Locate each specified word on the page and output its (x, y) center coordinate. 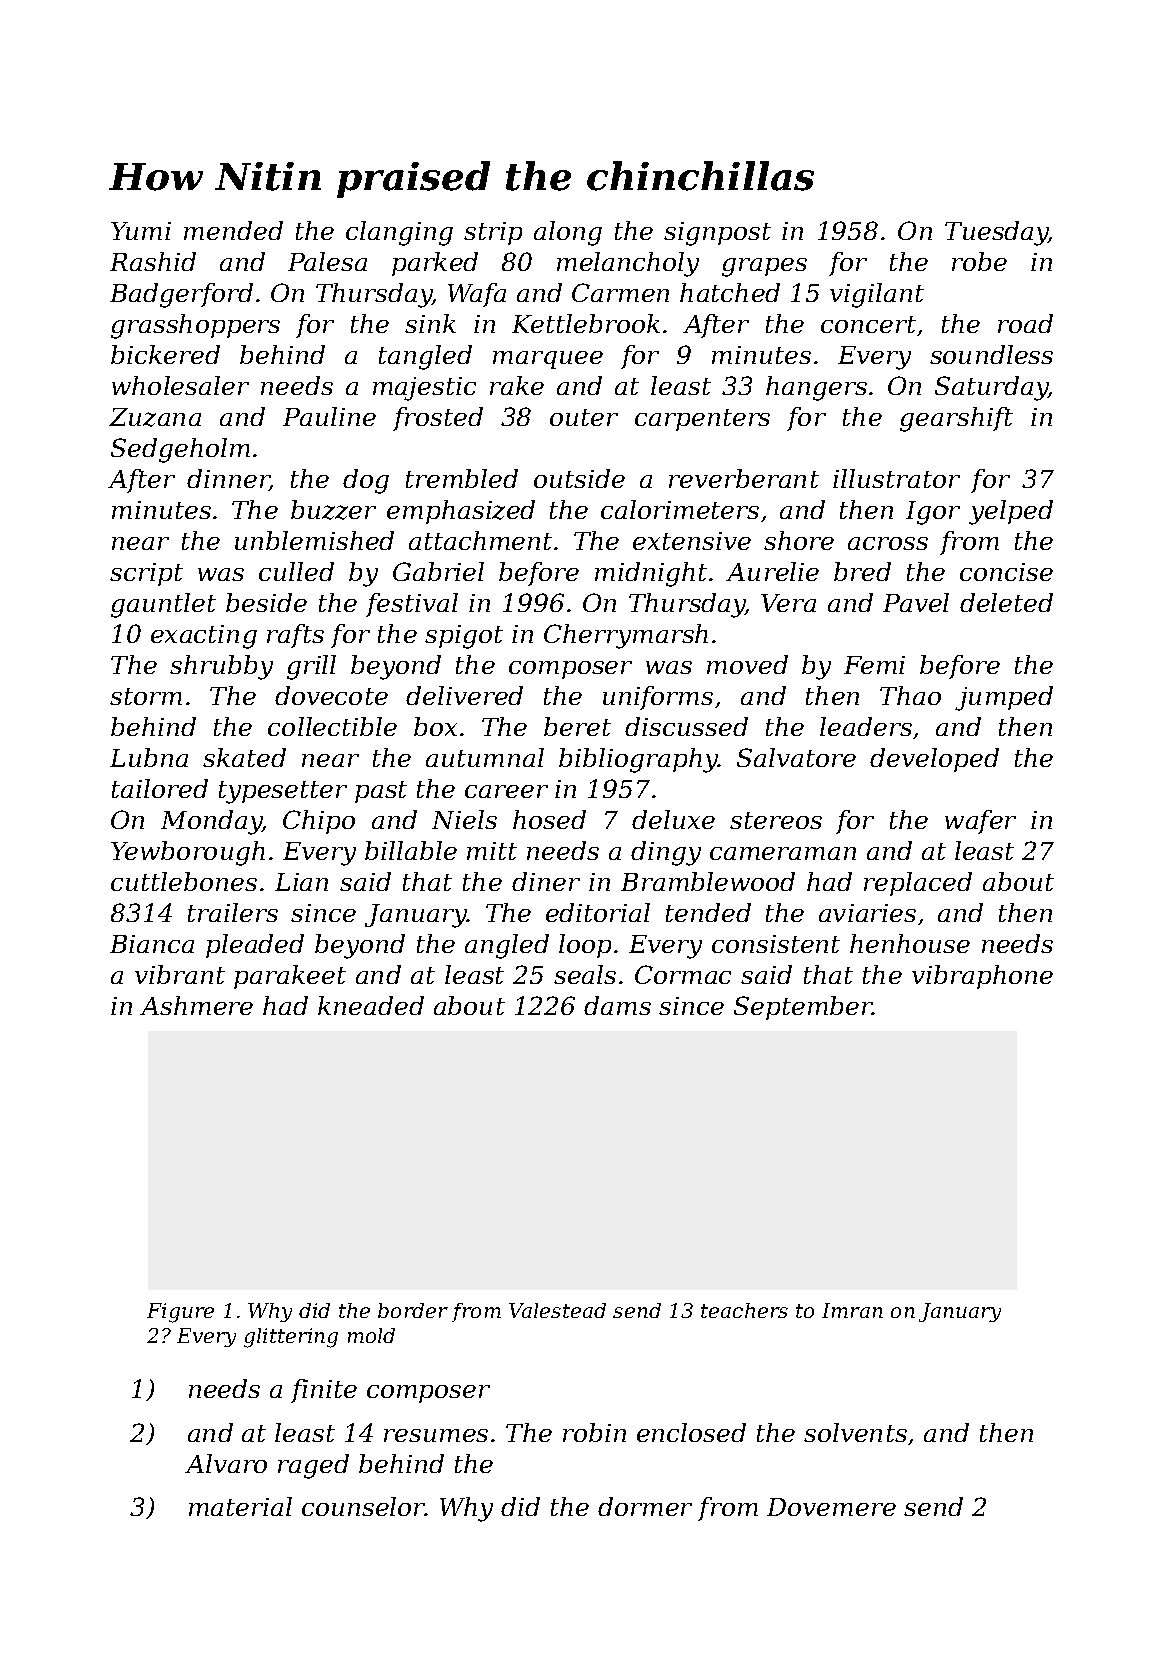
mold (371, 1335)
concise (1006, 572)
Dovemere (831, 1507)
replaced (918, 884)
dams (617, 1005)
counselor (363, 1506)
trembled (462, 478)
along (568, 233)
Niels (464, 819)
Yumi (141, 231)
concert (868, 324)
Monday (211, 822)
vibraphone (982, 977)
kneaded (371, 1005)
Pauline (329, 416)
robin (594, 1432)
